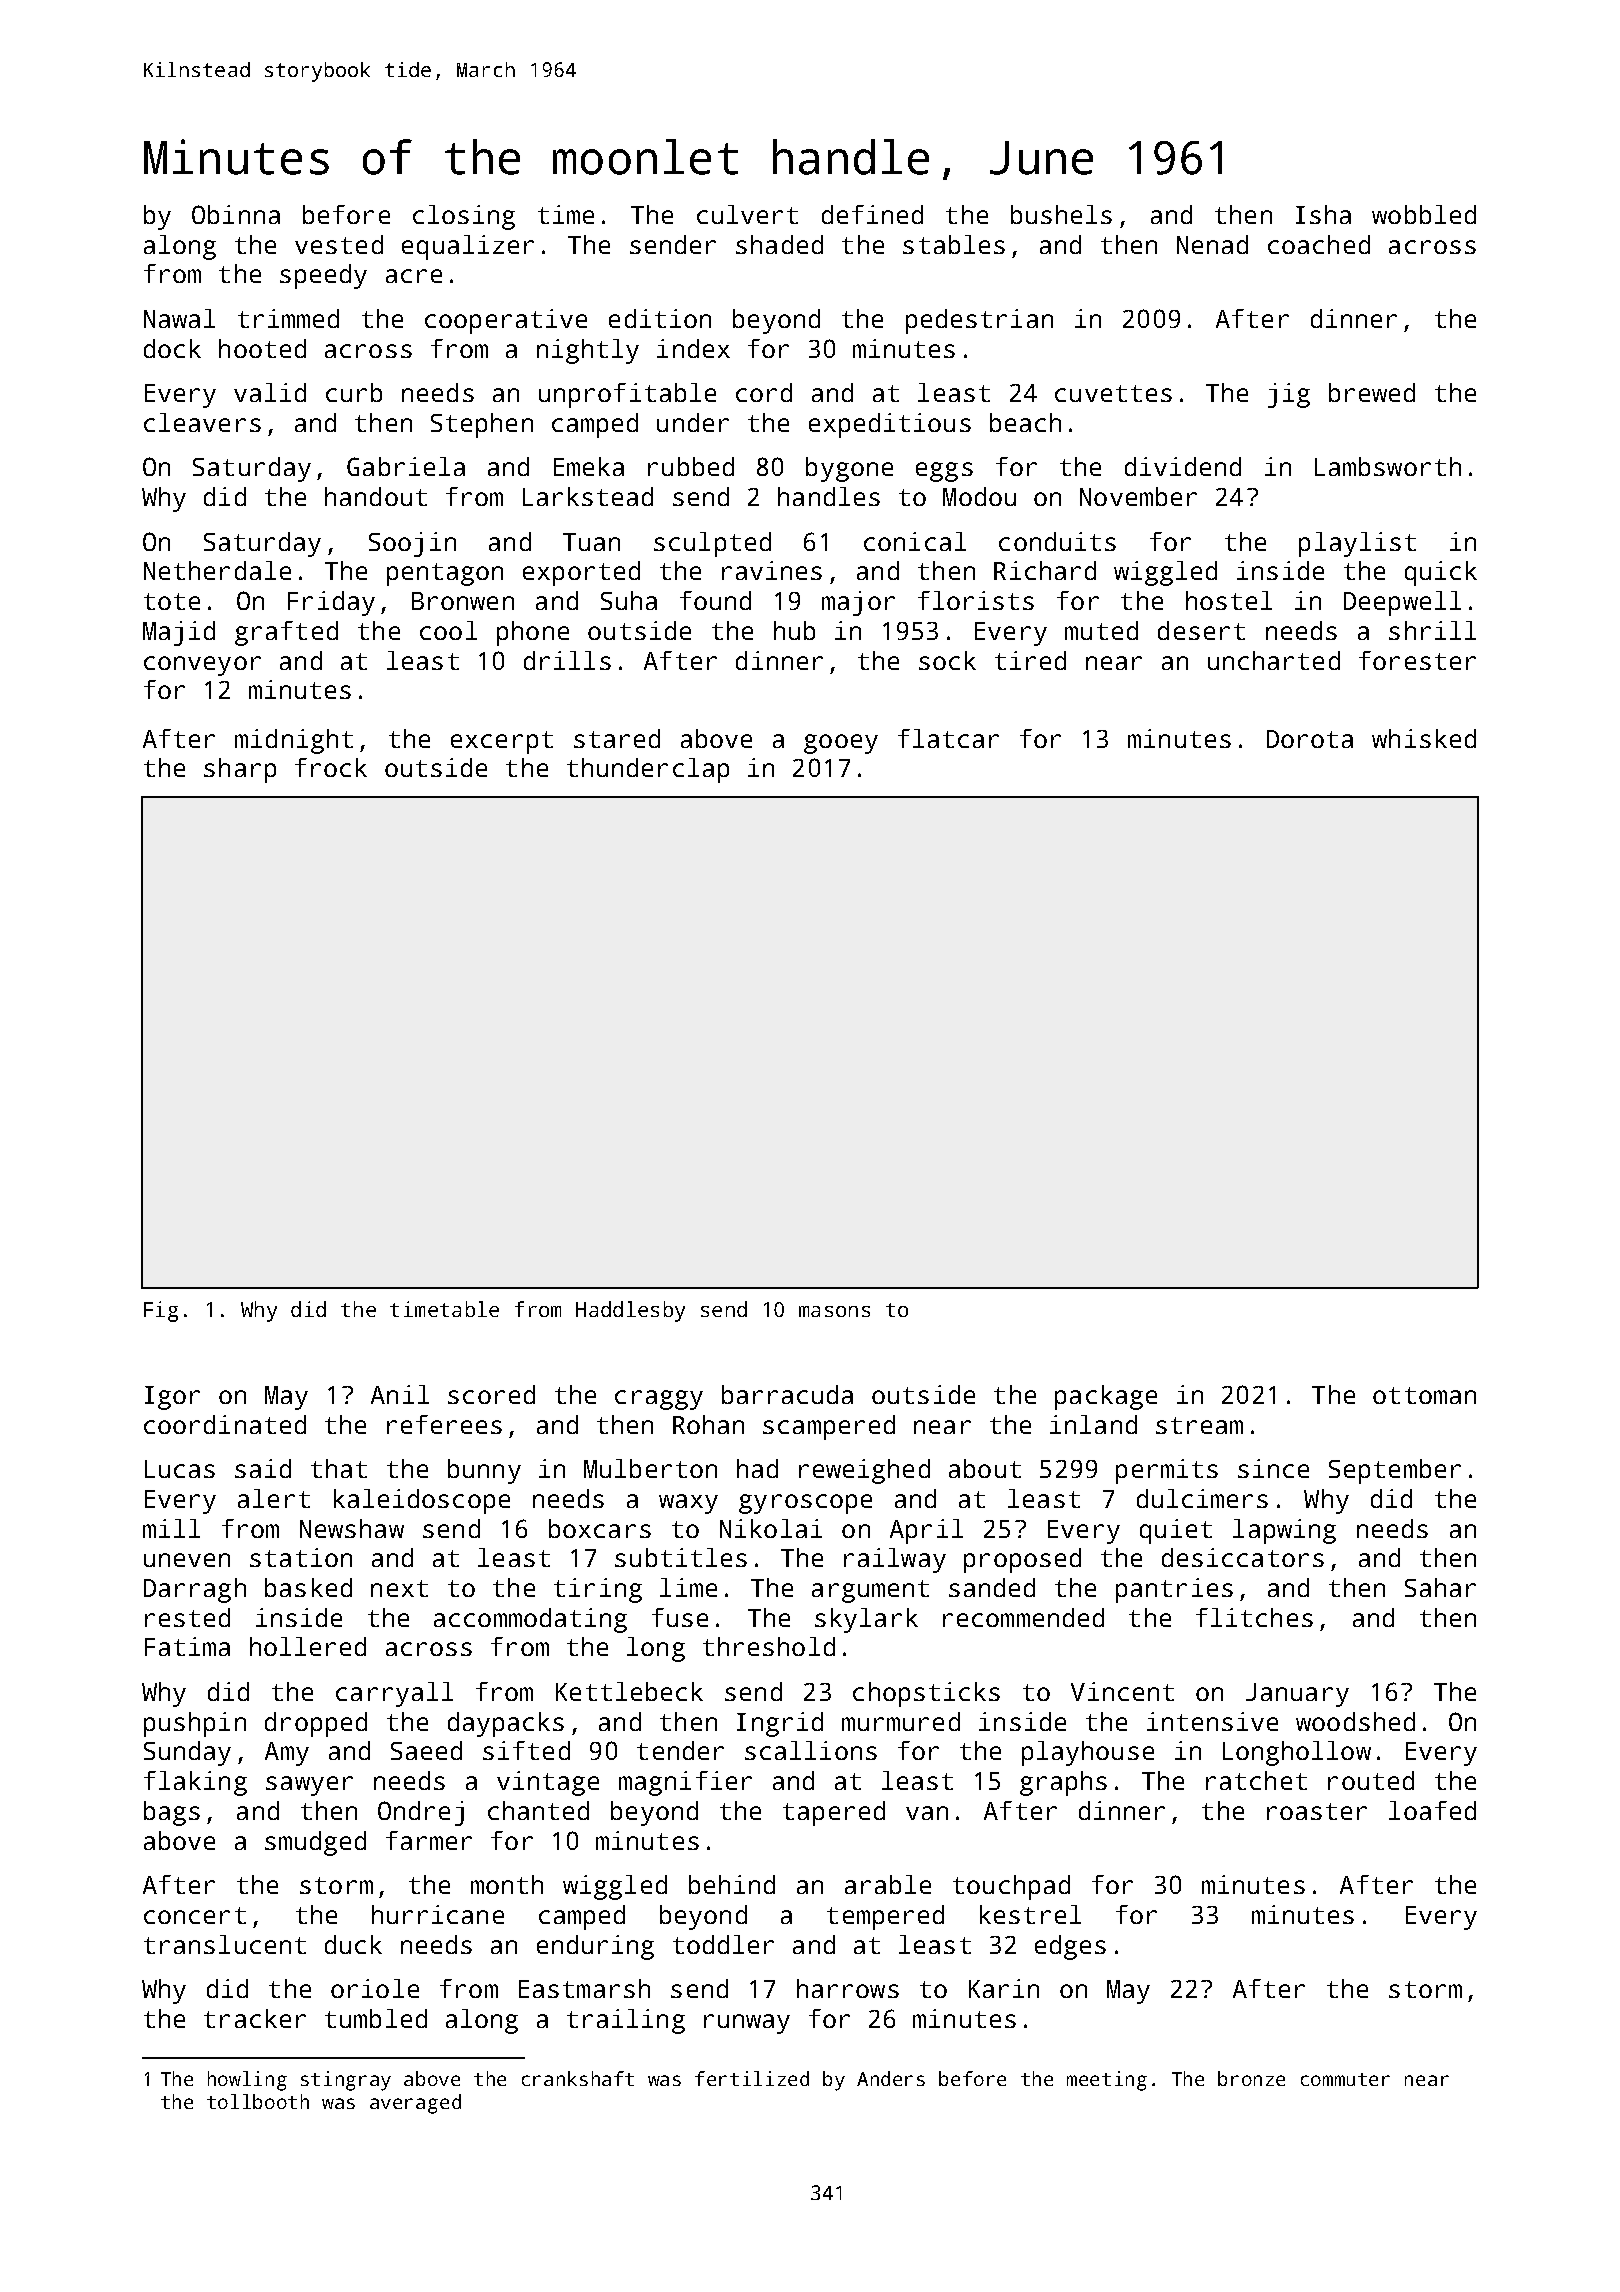 This screenshot has height=2292, width=1620. Describe the element at coordinates (747, 214) in the screenshot. I see `culvert` at that location.
